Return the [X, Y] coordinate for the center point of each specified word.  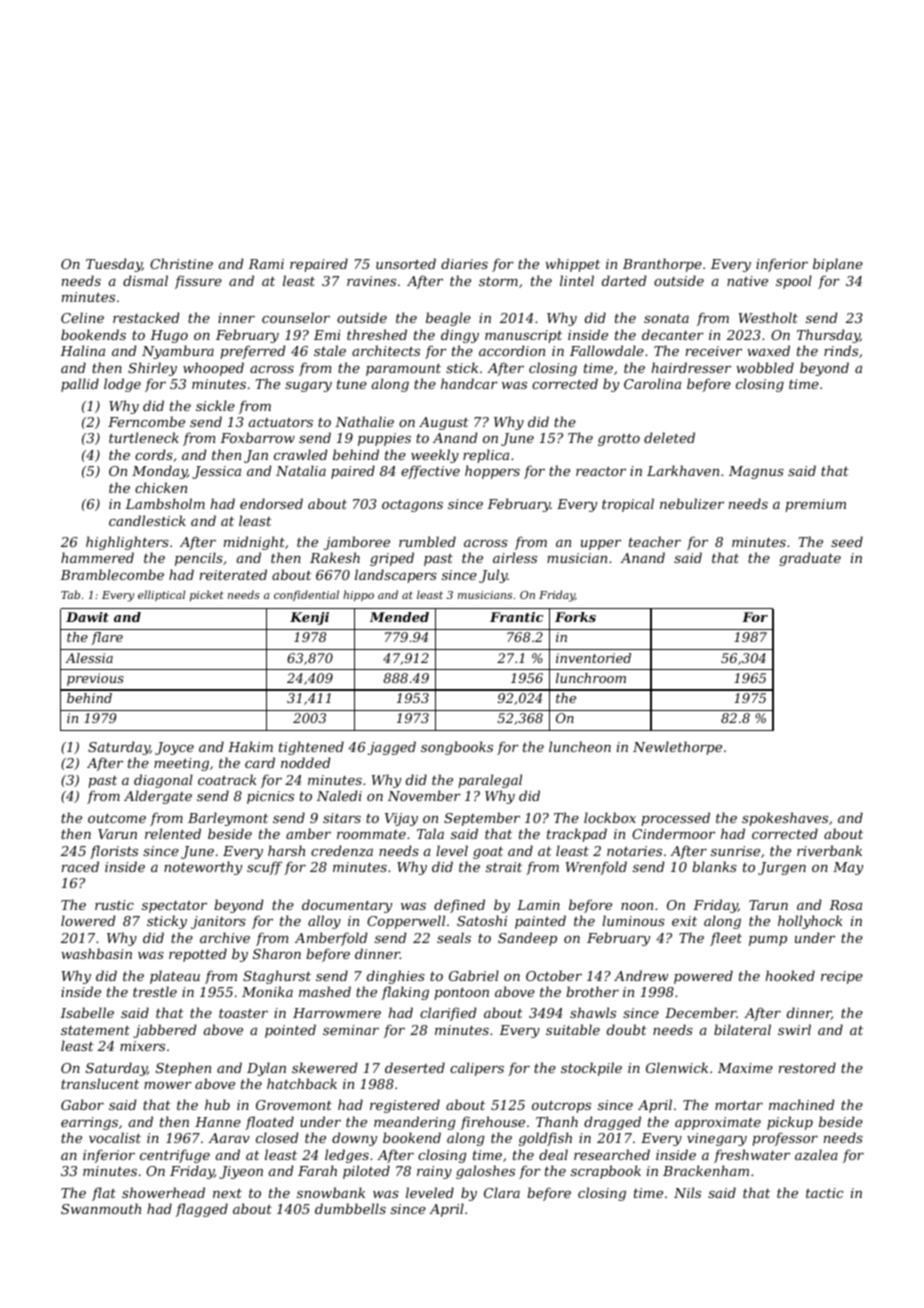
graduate [810, 559]
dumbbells [350, 1208]
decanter [673, 334]
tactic [824, 1193]
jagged [392, 748]
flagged [202, 1210]
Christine [181, 263]
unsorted [406, 263]
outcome [117, 818]
